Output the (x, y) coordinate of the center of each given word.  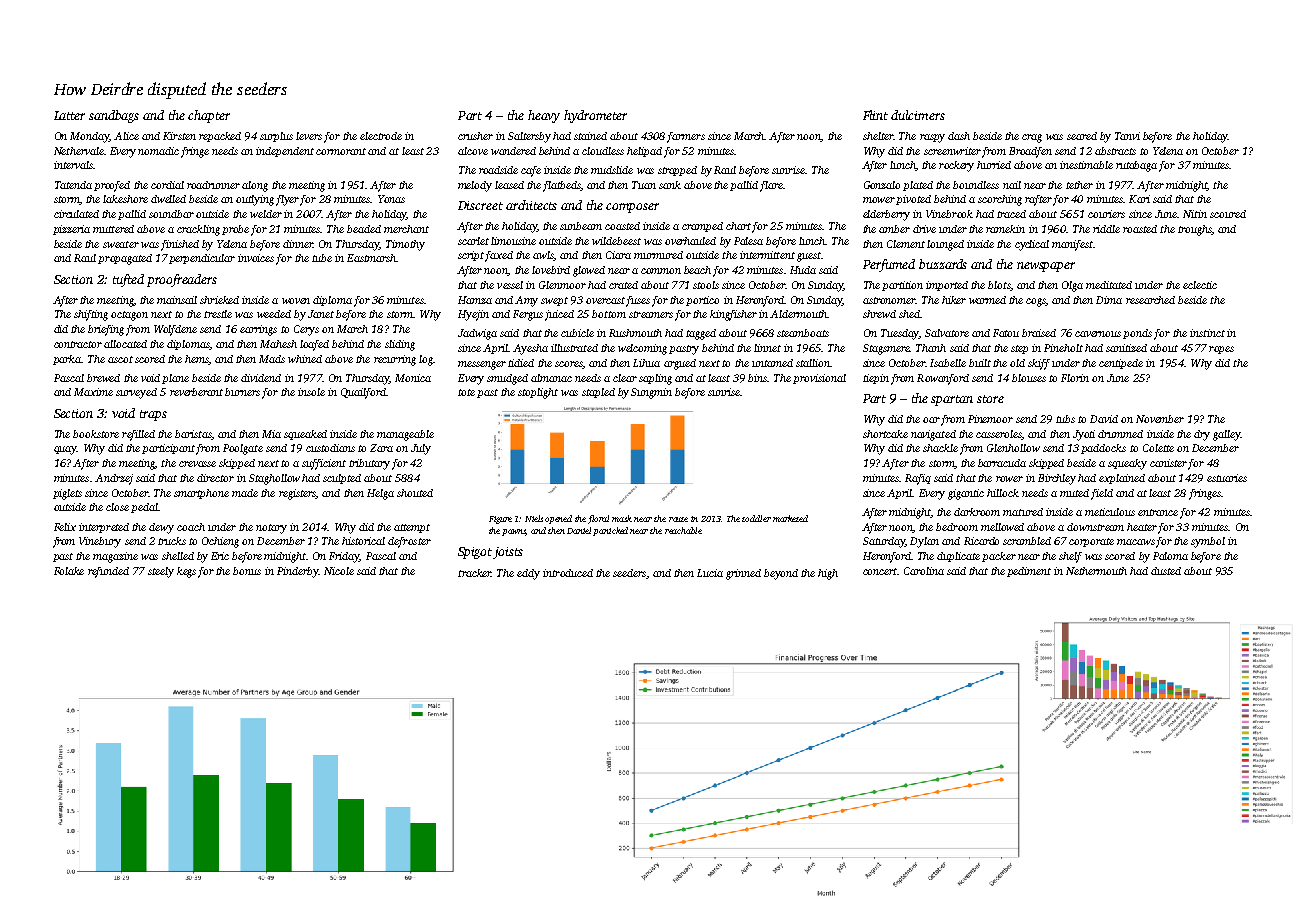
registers (297, 494)
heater (1142, 527)
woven (296, 301)
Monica (413, 378)
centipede (1121, 364)
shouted (415, 493)
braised (1039, 333)
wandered (513, 151)
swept (554, 301)
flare (771, 186)
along (255, 186)
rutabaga (1136, 166)
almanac (551, 378)
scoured (1228, 214)
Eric (220, 556)
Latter (69, 115)
